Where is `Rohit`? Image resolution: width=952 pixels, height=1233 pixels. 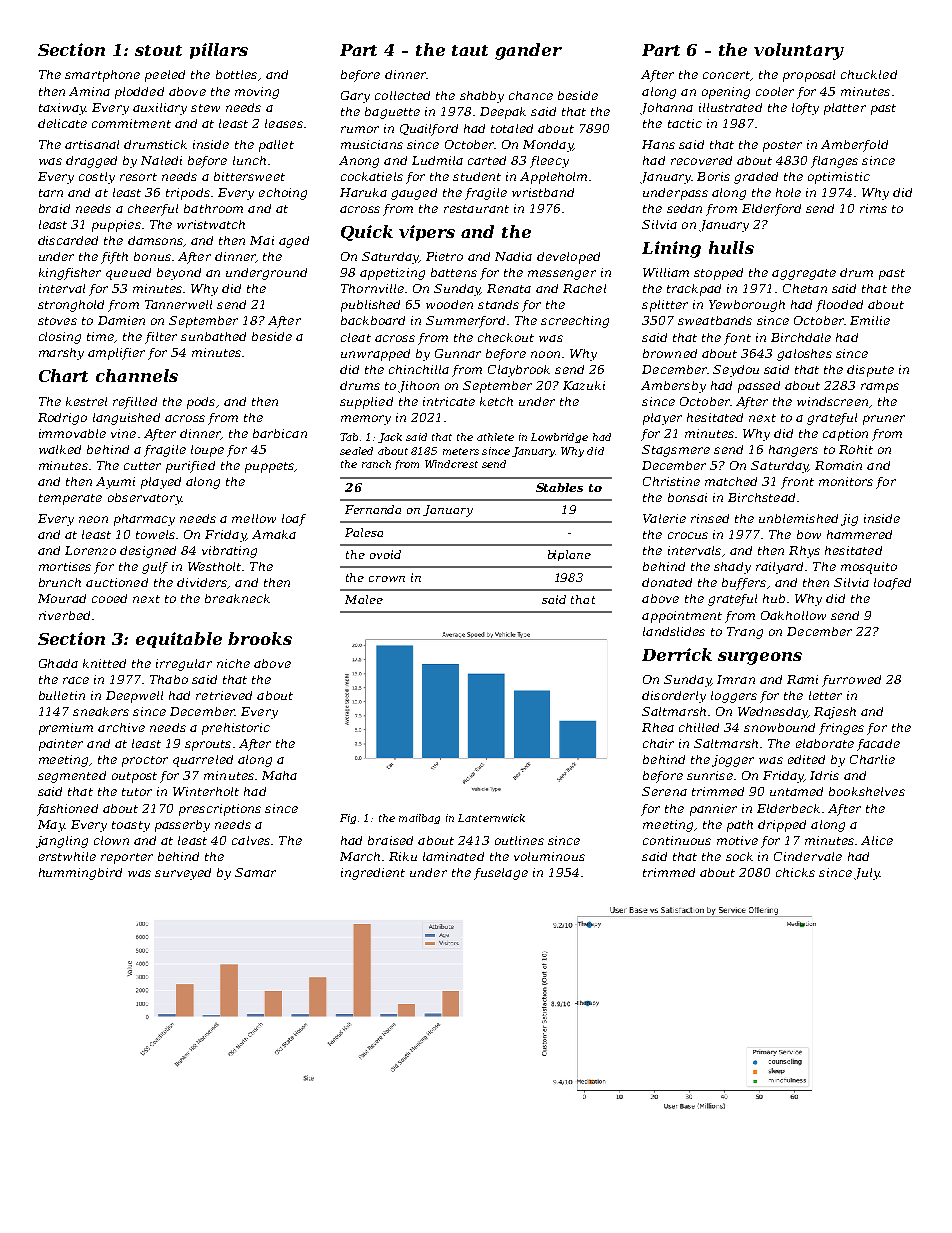
Rohit is located at coordinates (856, 449).
